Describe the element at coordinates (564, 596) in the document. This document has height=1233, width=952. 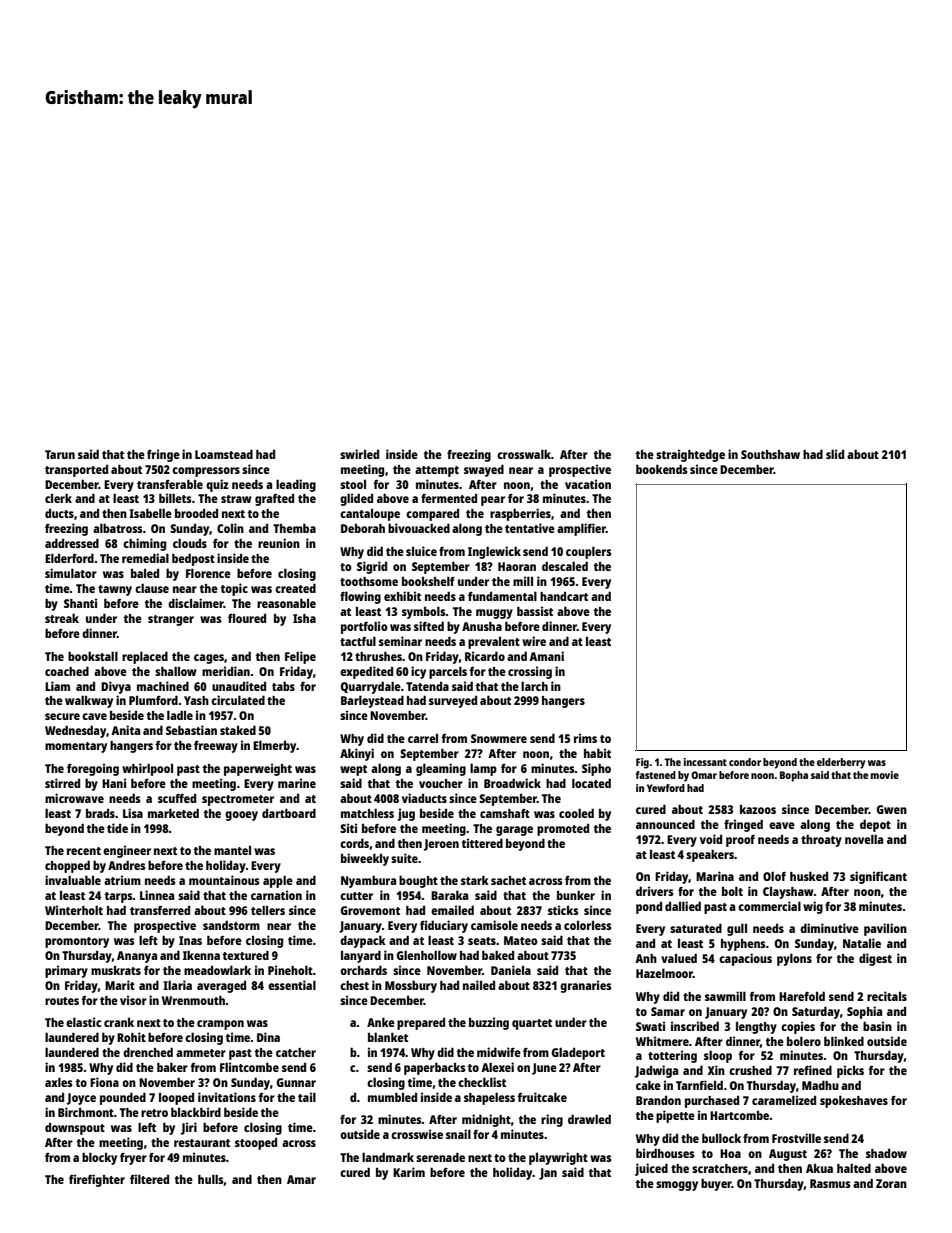
I see `handcart` at that location.
